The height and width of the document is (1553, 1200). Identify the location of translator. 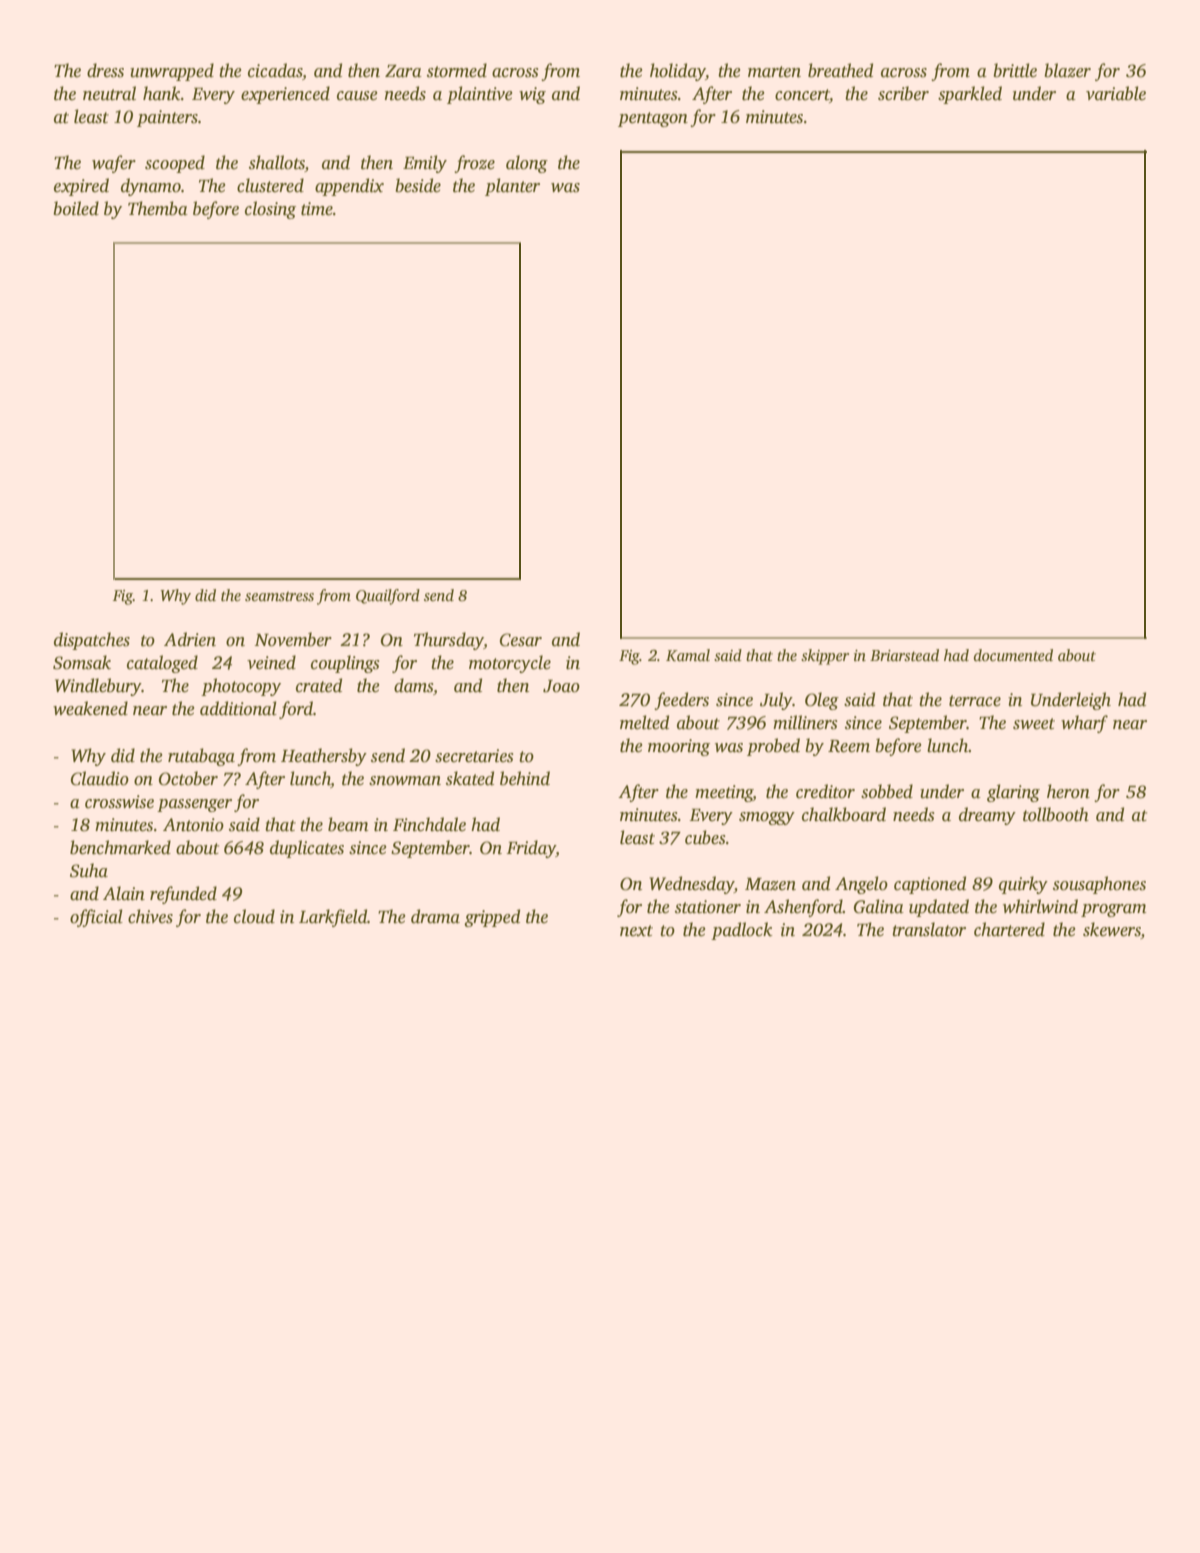
(929, 929).
